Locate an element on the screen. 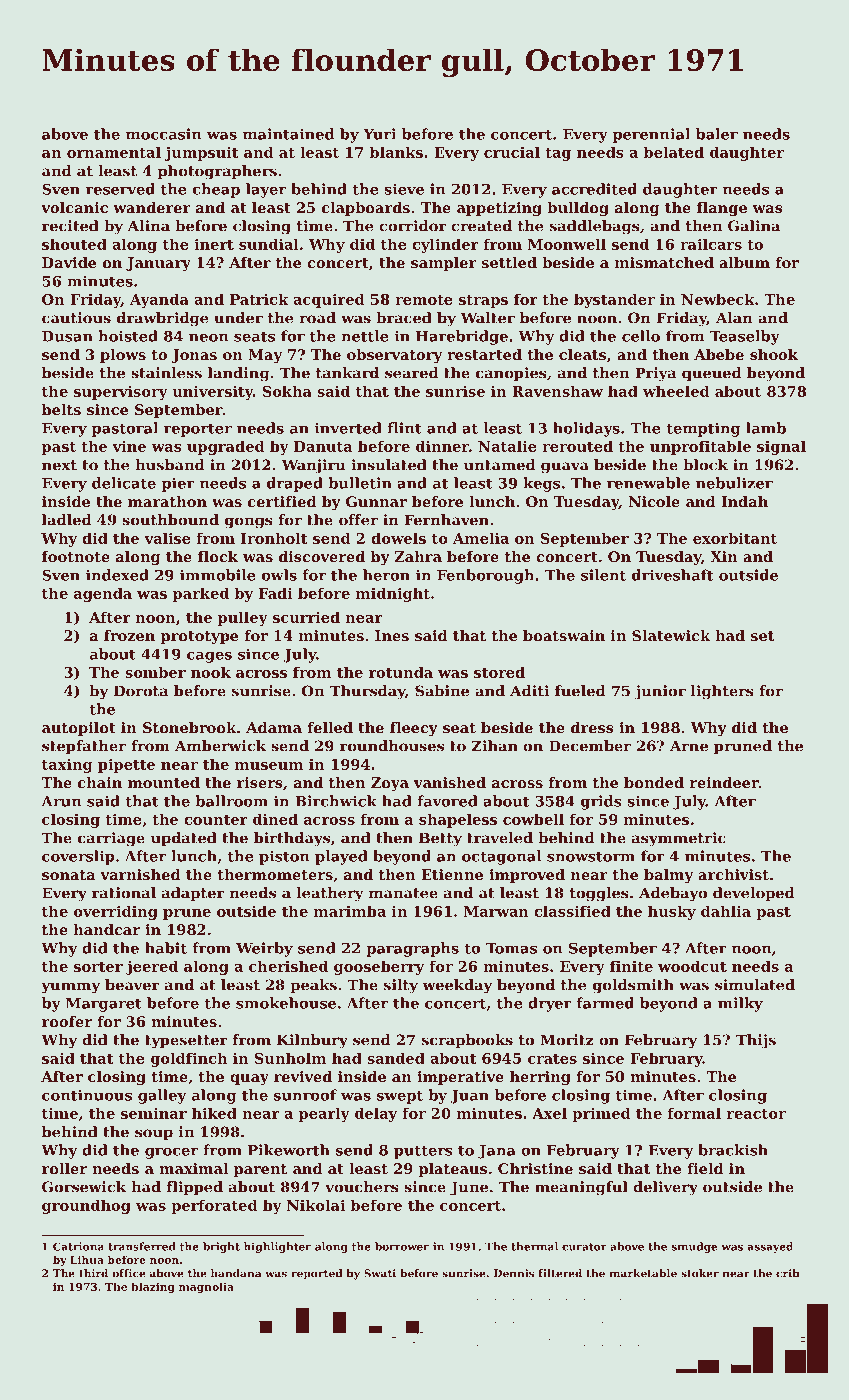  moccasin is located at coordinates (164, 134).
